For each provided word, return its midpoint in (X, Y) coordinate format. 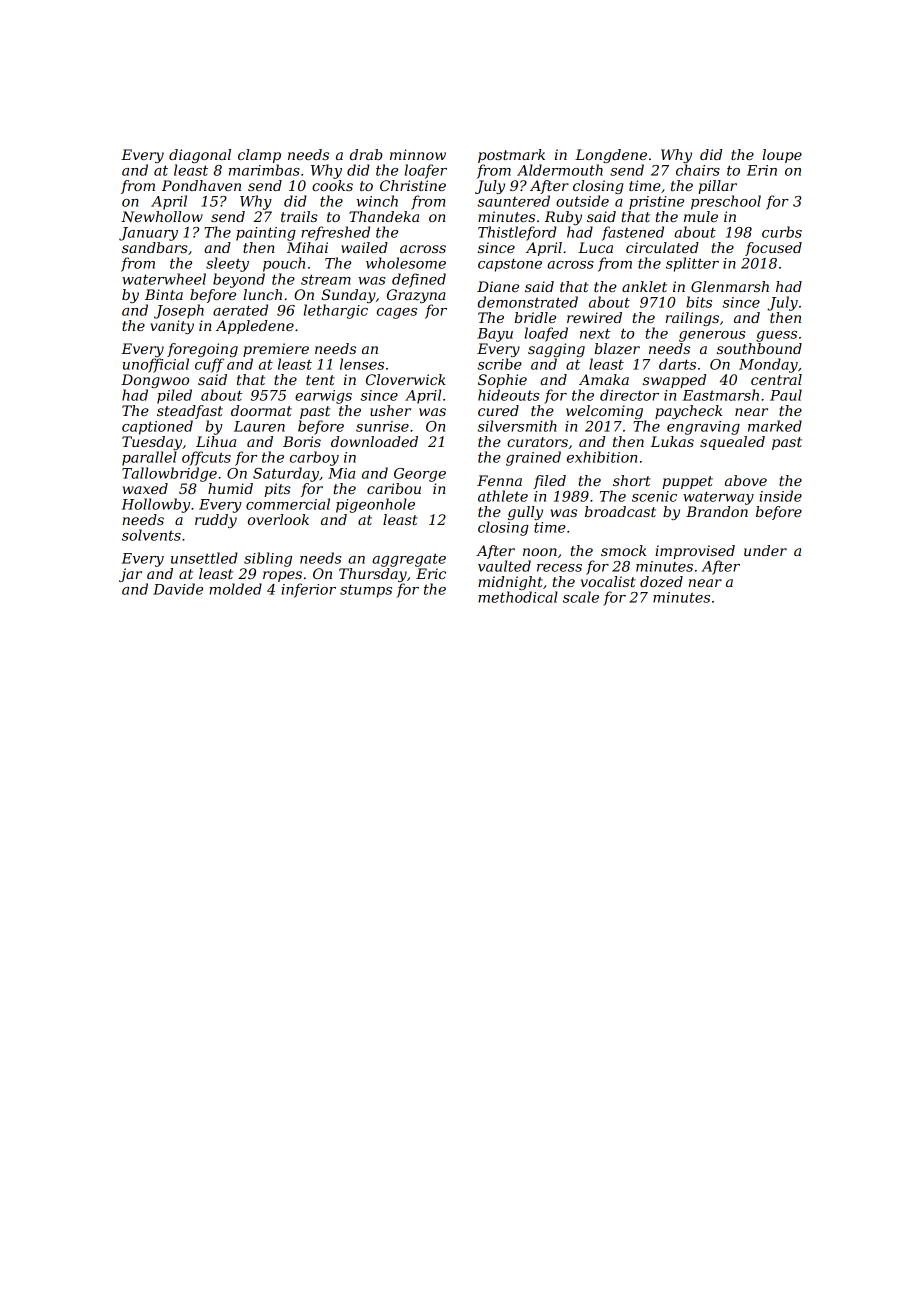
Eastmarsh (720, 395)
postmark (511, 156)
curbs (782, 232)
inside (780, 496)
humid (230, 488)
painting (266, 234)
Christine (413, 185)
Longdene (611, 156)
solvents (151, 535)
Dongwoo (155, 381)
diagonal (200, 156)
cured (498, 410)
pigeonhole (375, 505)
